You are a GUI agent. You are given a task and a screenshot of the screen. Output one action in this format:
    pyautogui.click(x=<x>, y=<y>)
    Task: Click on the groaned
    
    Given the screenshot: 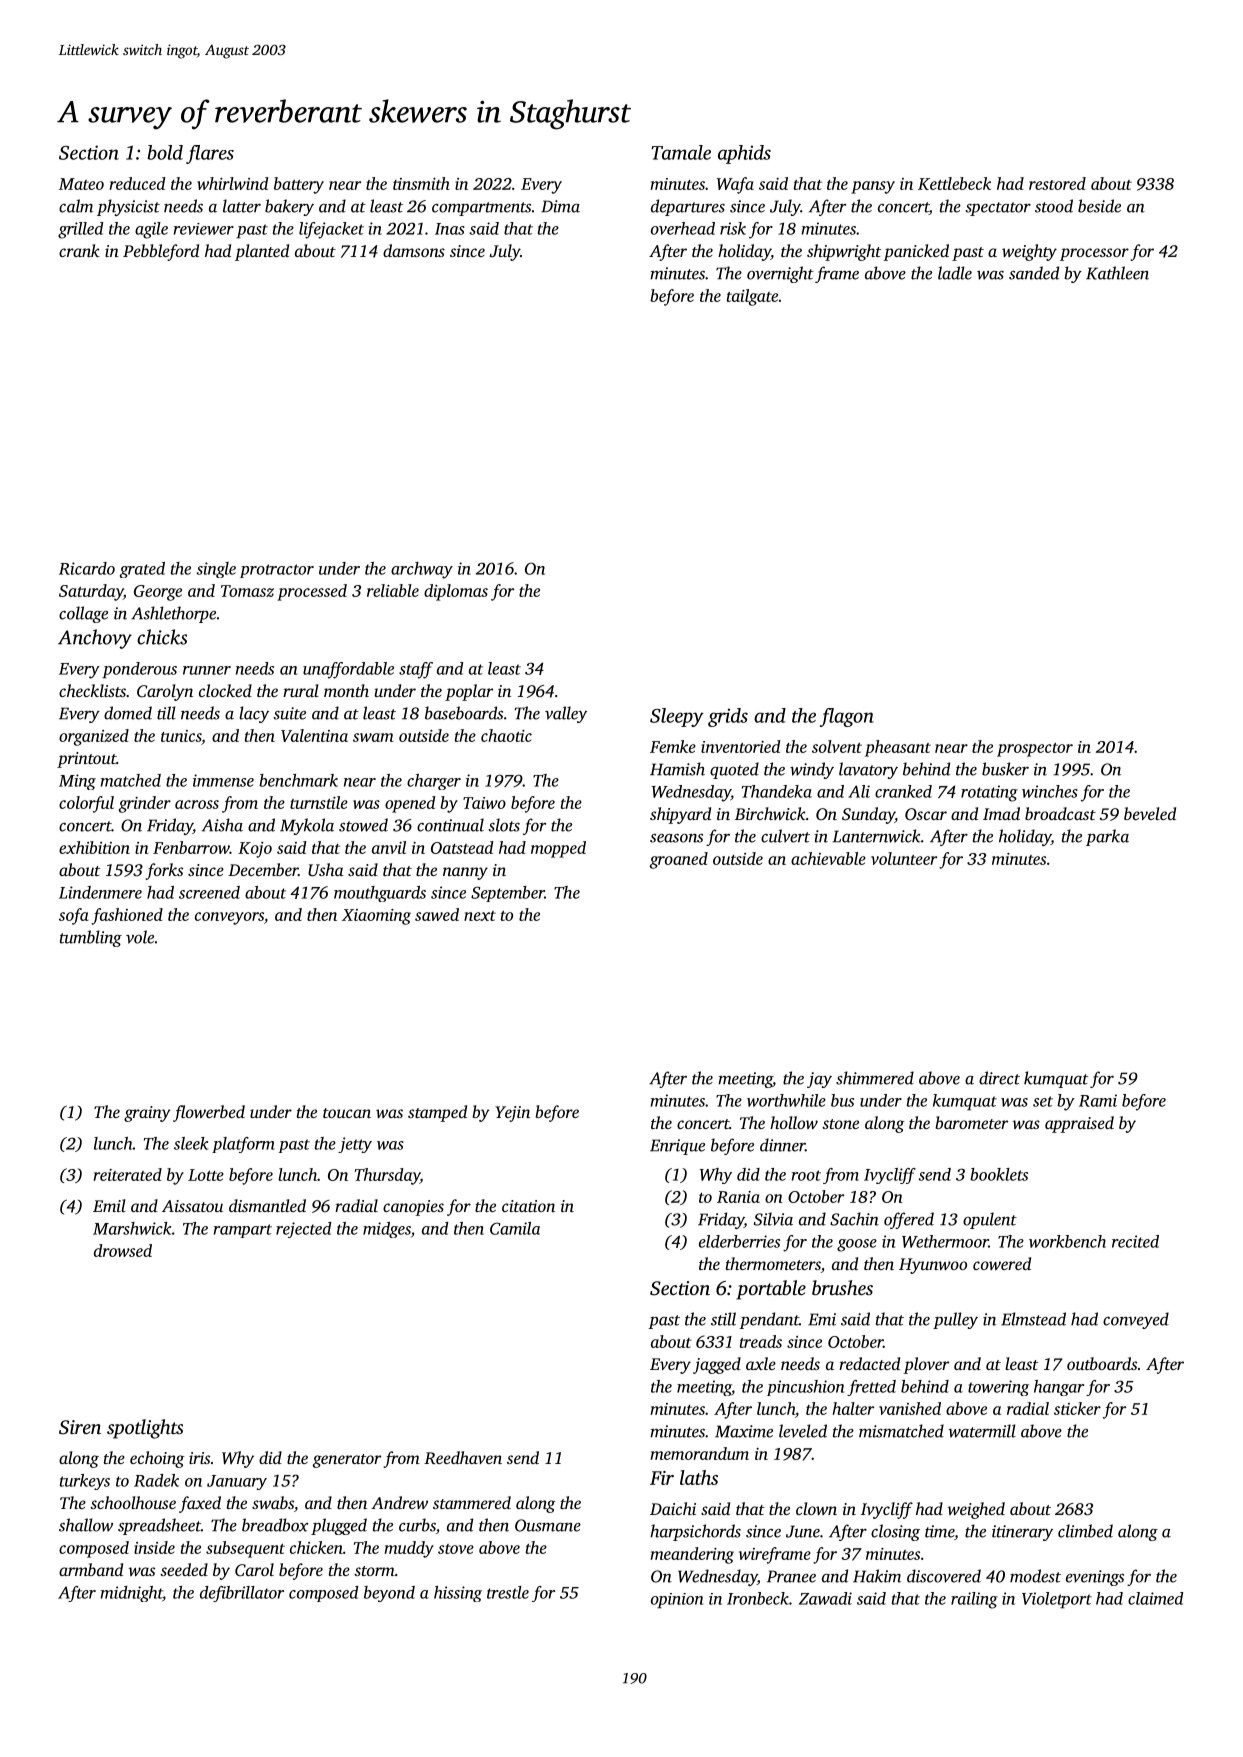 What is the action you would take?
    pyautogui.click(x=679, y=860)
